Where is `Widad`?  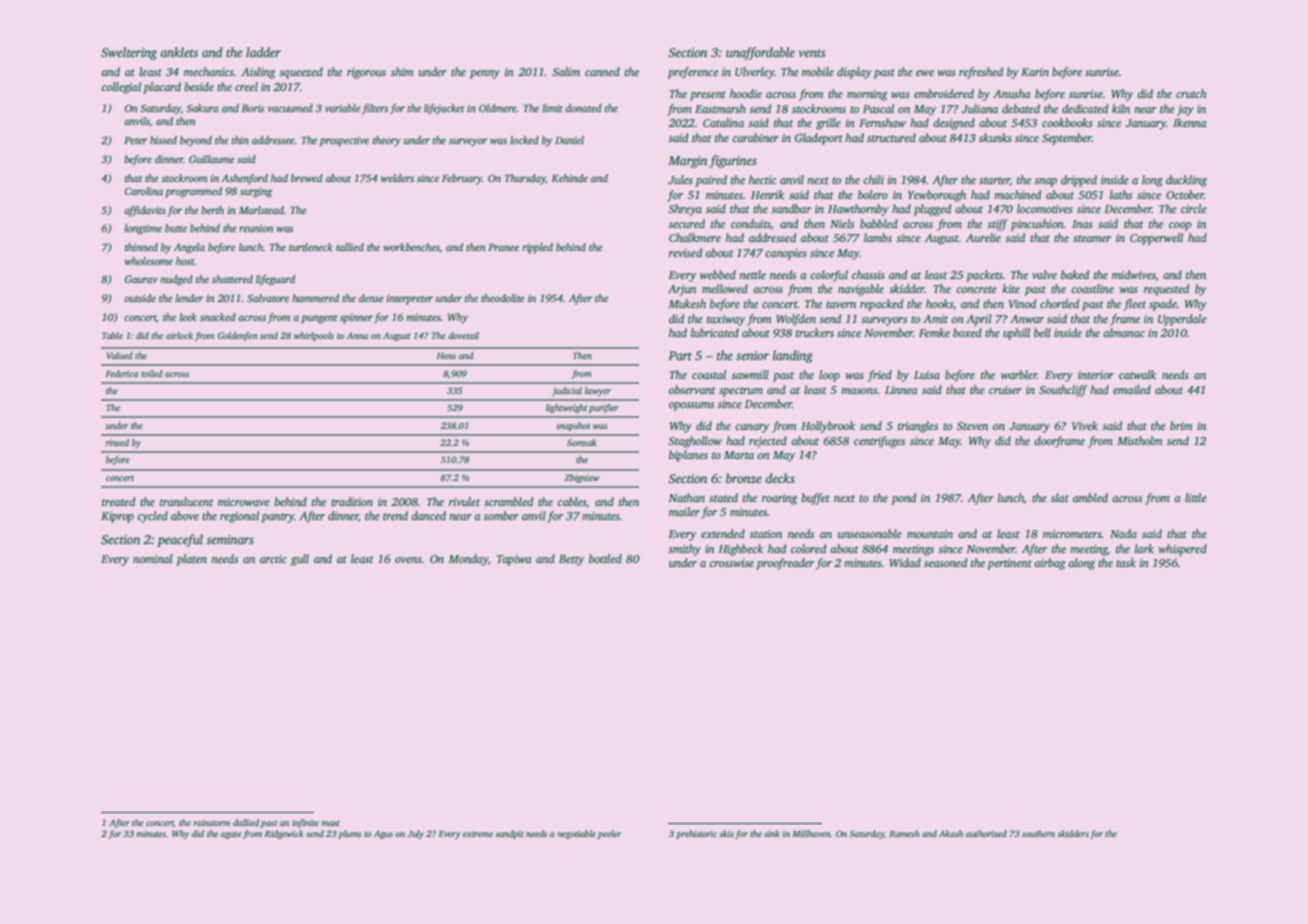
Widad is located at coordinates (905, 562).
